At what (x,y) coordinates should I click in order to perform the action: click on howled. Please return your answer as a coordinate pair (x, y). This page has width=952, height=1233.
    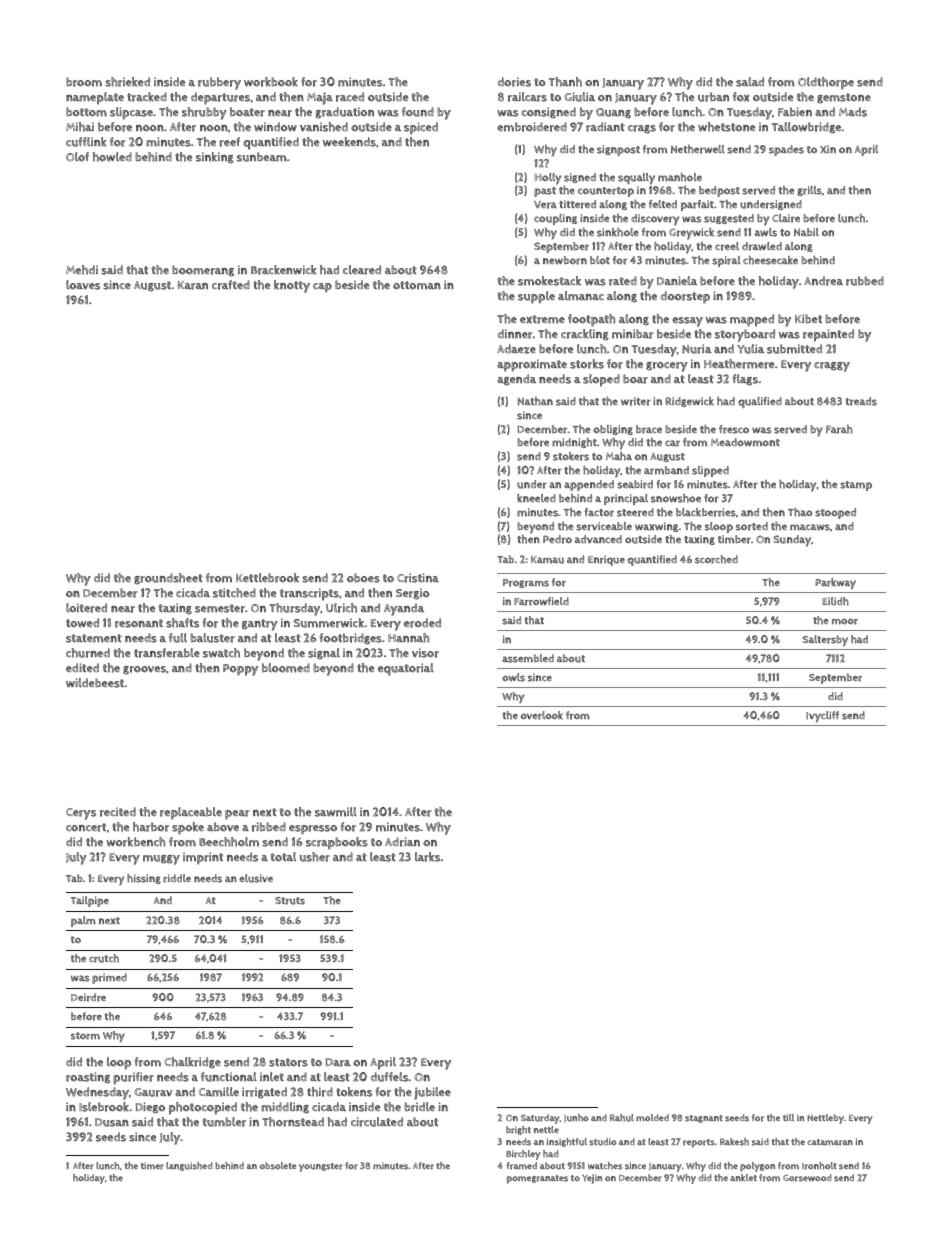
    Looking at the image, I should click on (112, 157).
